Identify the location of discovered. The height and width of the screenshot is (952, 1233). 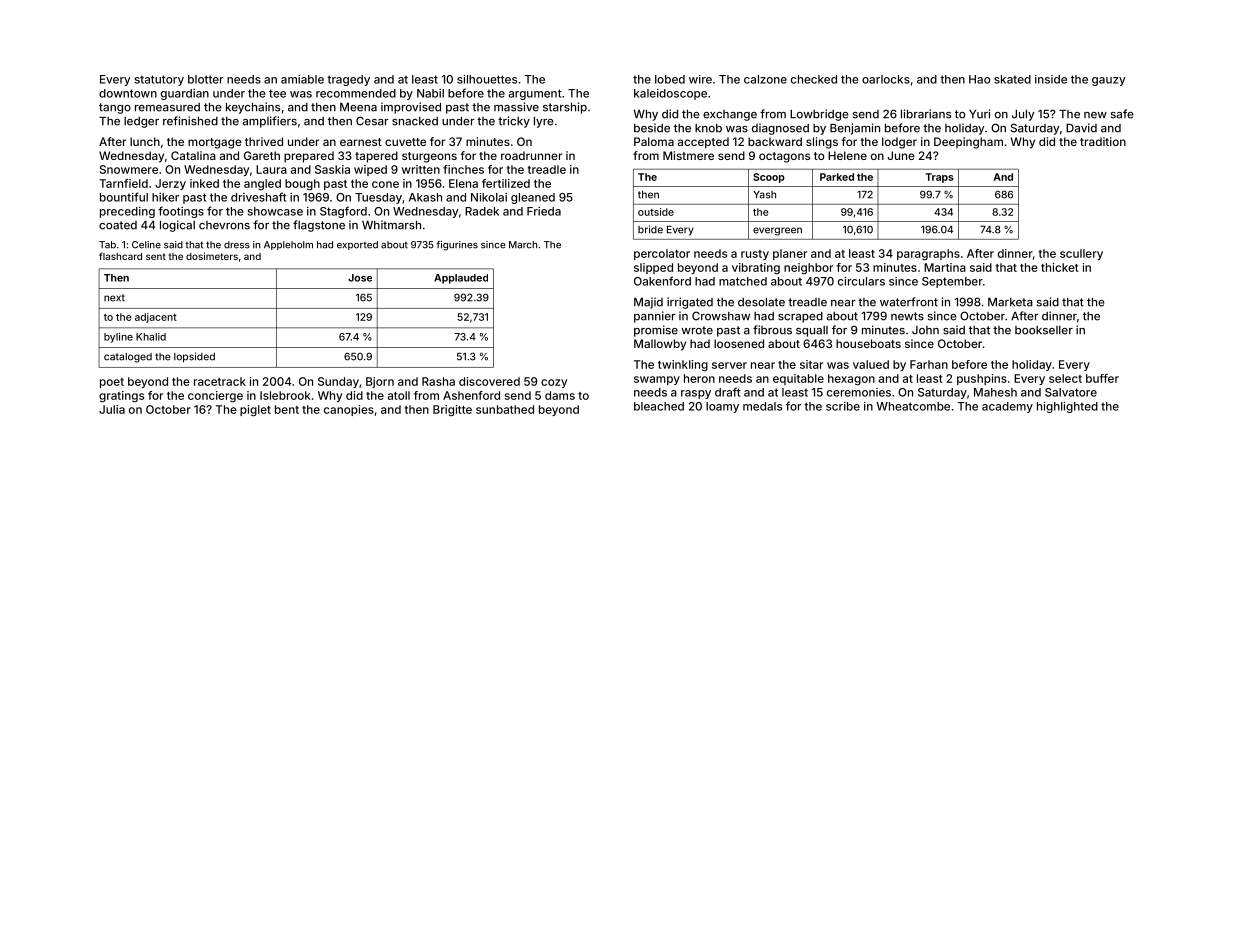
(489, 381).
